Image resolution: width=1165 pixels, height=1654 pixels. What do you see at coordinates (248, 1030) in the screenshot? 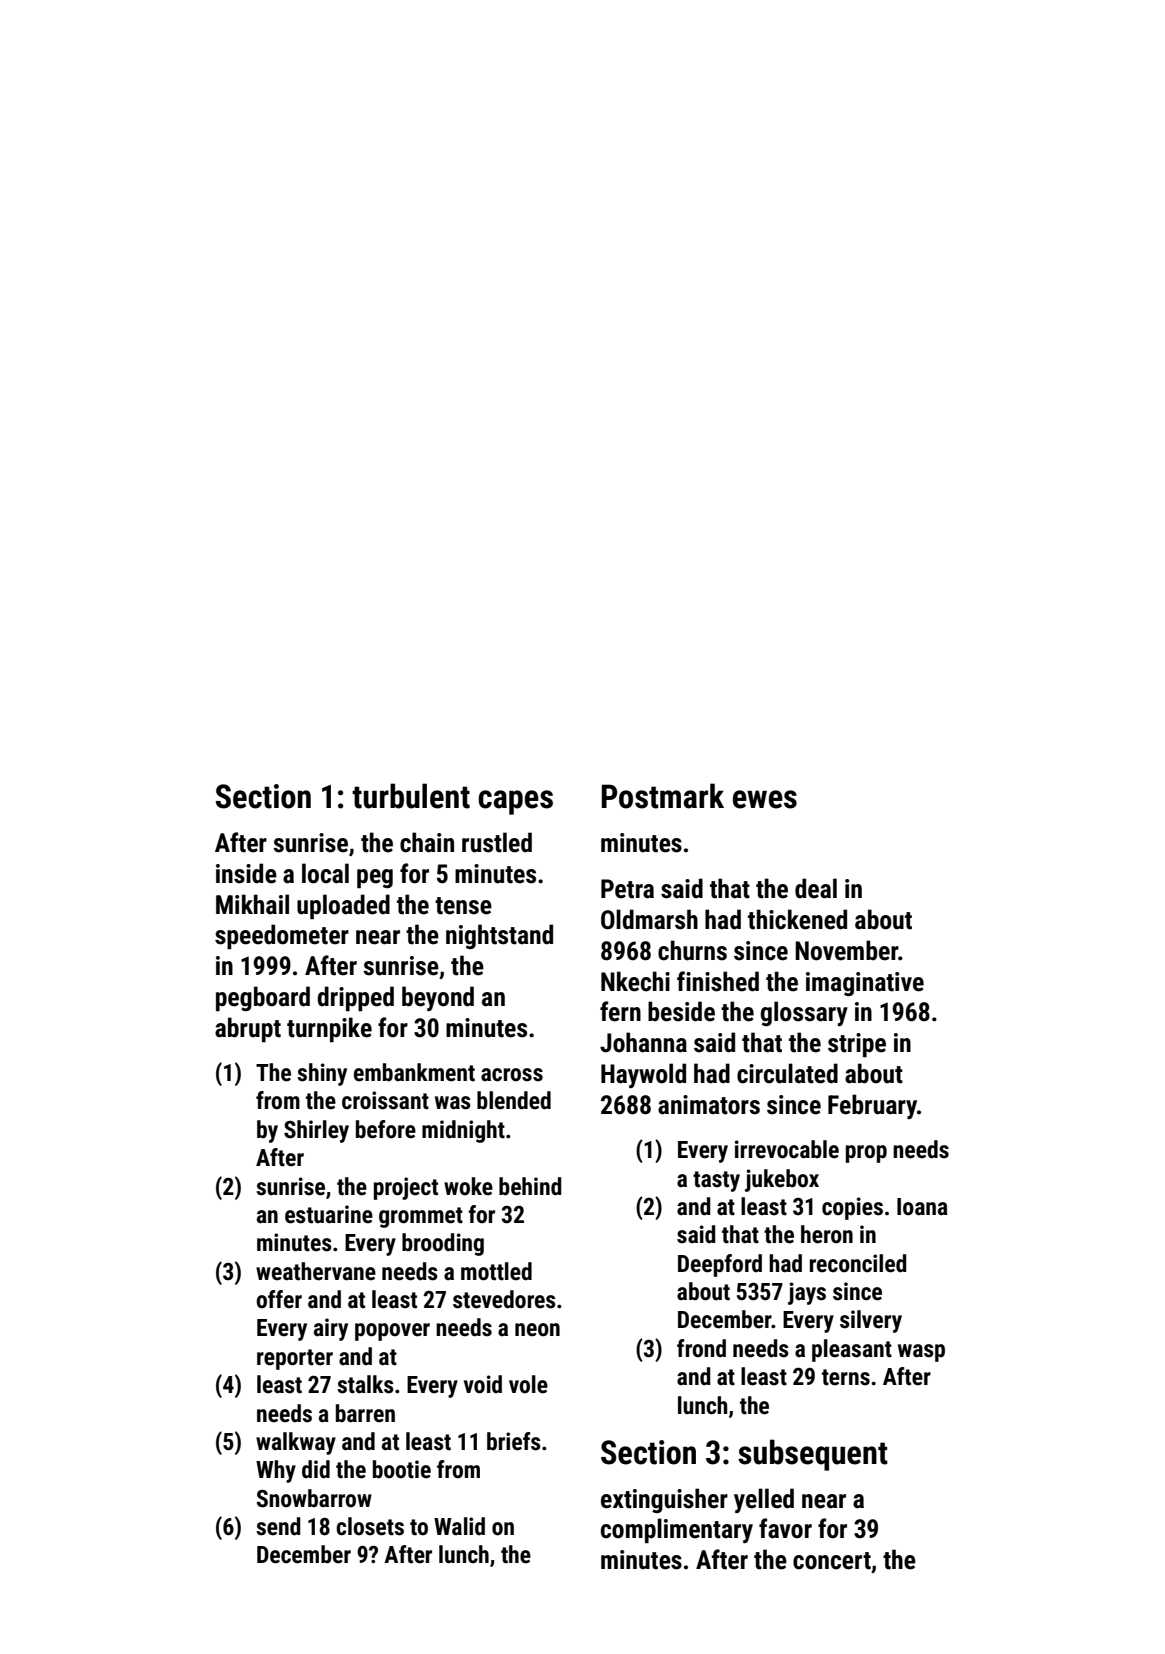
I see `abrupt` at bounding box center [248, 1030].
